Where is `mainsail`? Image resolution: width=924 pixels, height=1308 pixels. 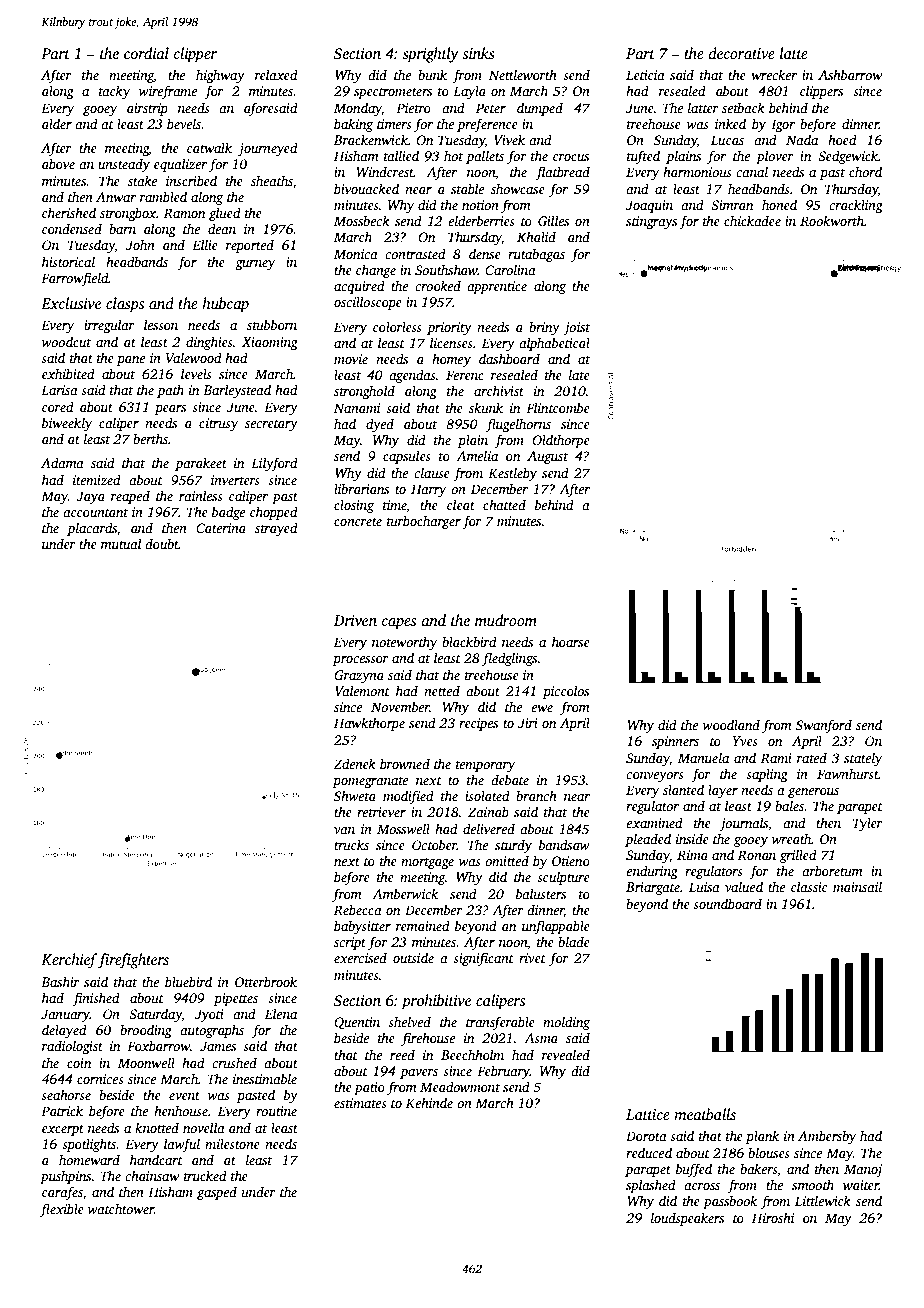 mainsail is located at coordinates (857, 886).
